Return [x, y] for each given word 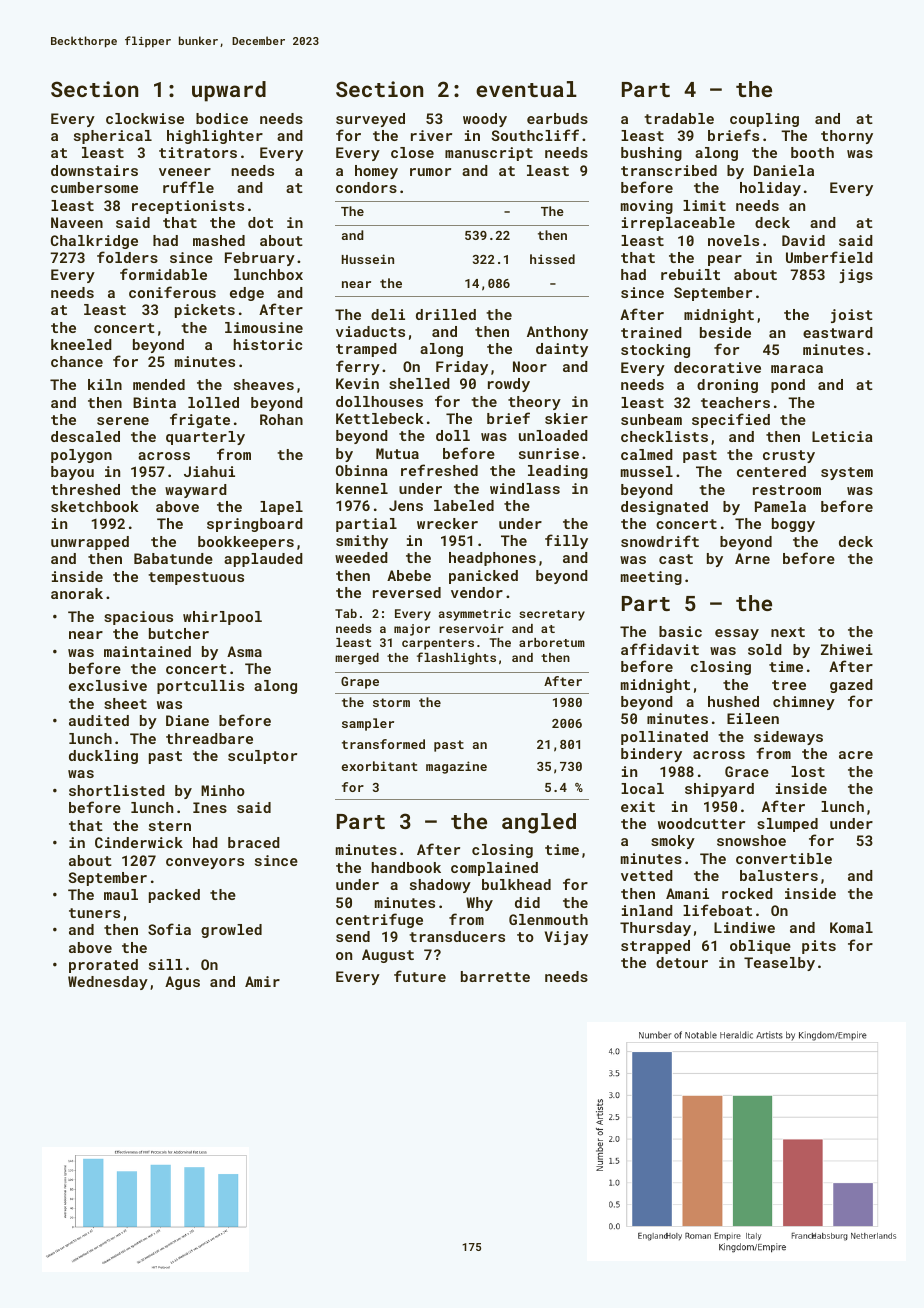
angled [539, 823]
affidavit [660, 649]
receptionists [188, 207]
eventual [526, 89]
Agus [182, 983]
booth [812, 152]
